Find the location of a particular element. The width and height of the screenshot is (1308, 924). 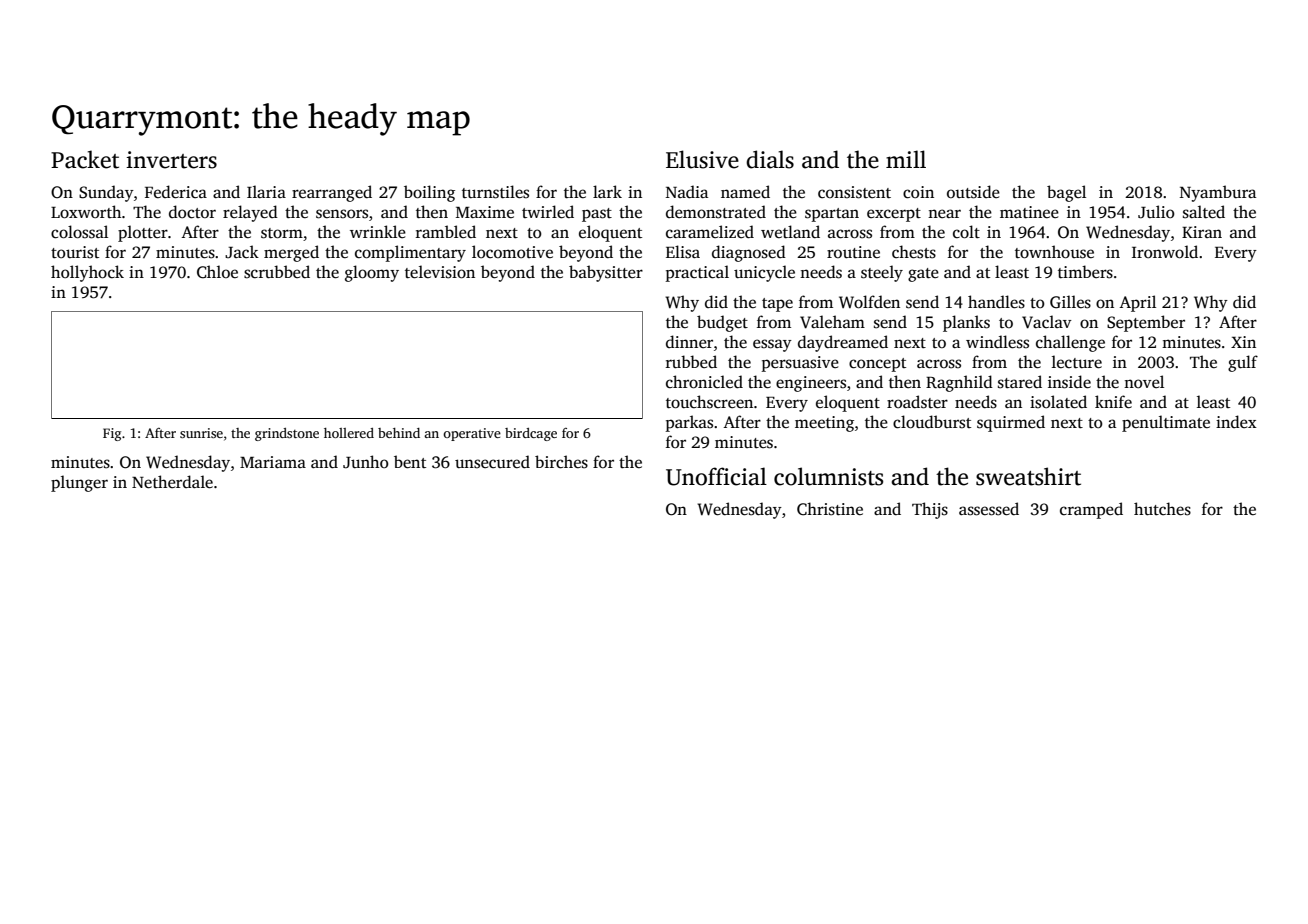

Elusive is located at coordinates (702, 159).
